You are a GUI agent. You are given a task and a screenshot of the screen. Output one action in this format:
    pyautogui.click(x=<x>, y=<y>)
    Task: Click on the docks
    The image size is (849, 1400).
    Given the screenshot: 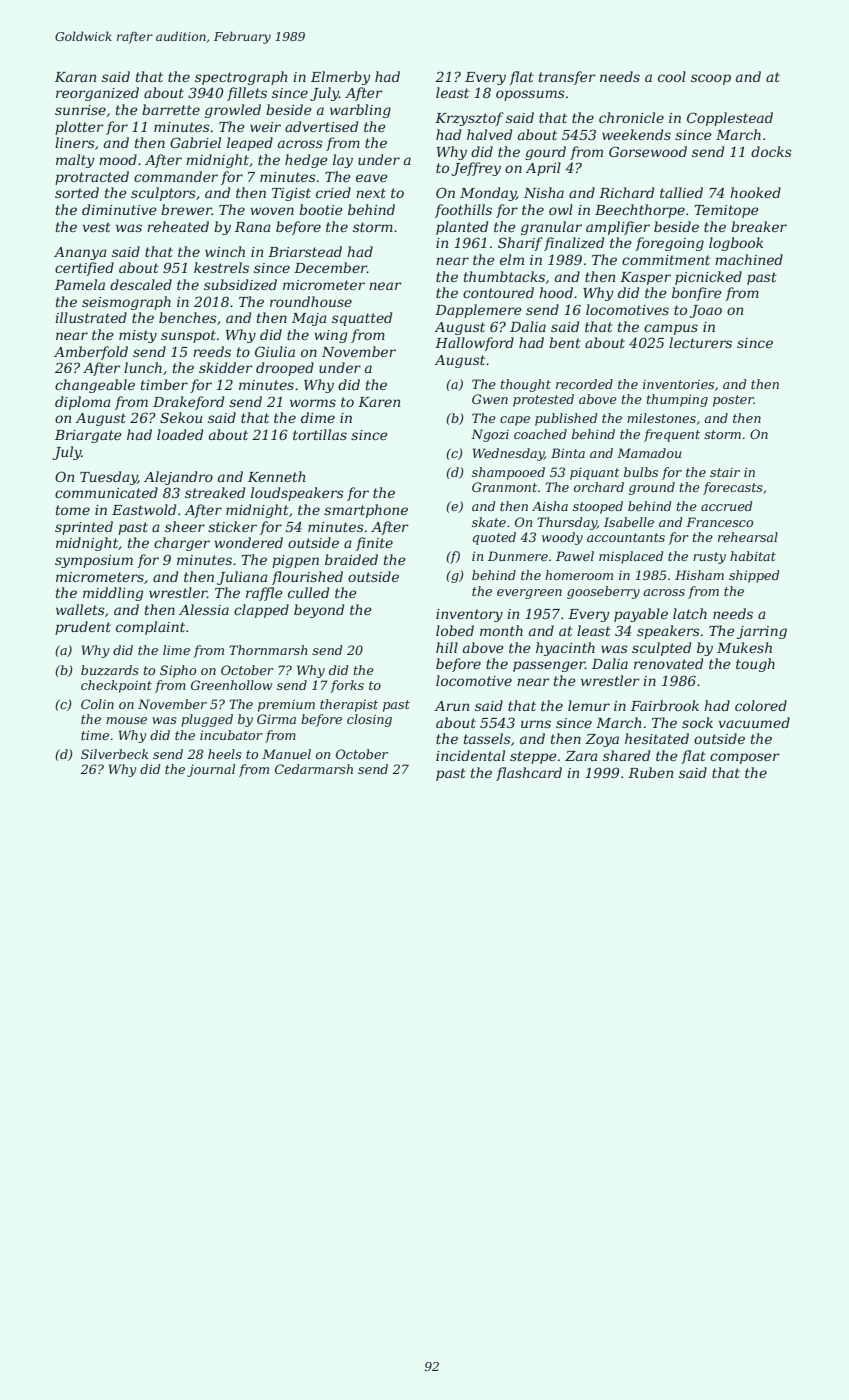 What is the action you would take?
    pyautogui.click(x=771, y=151)
